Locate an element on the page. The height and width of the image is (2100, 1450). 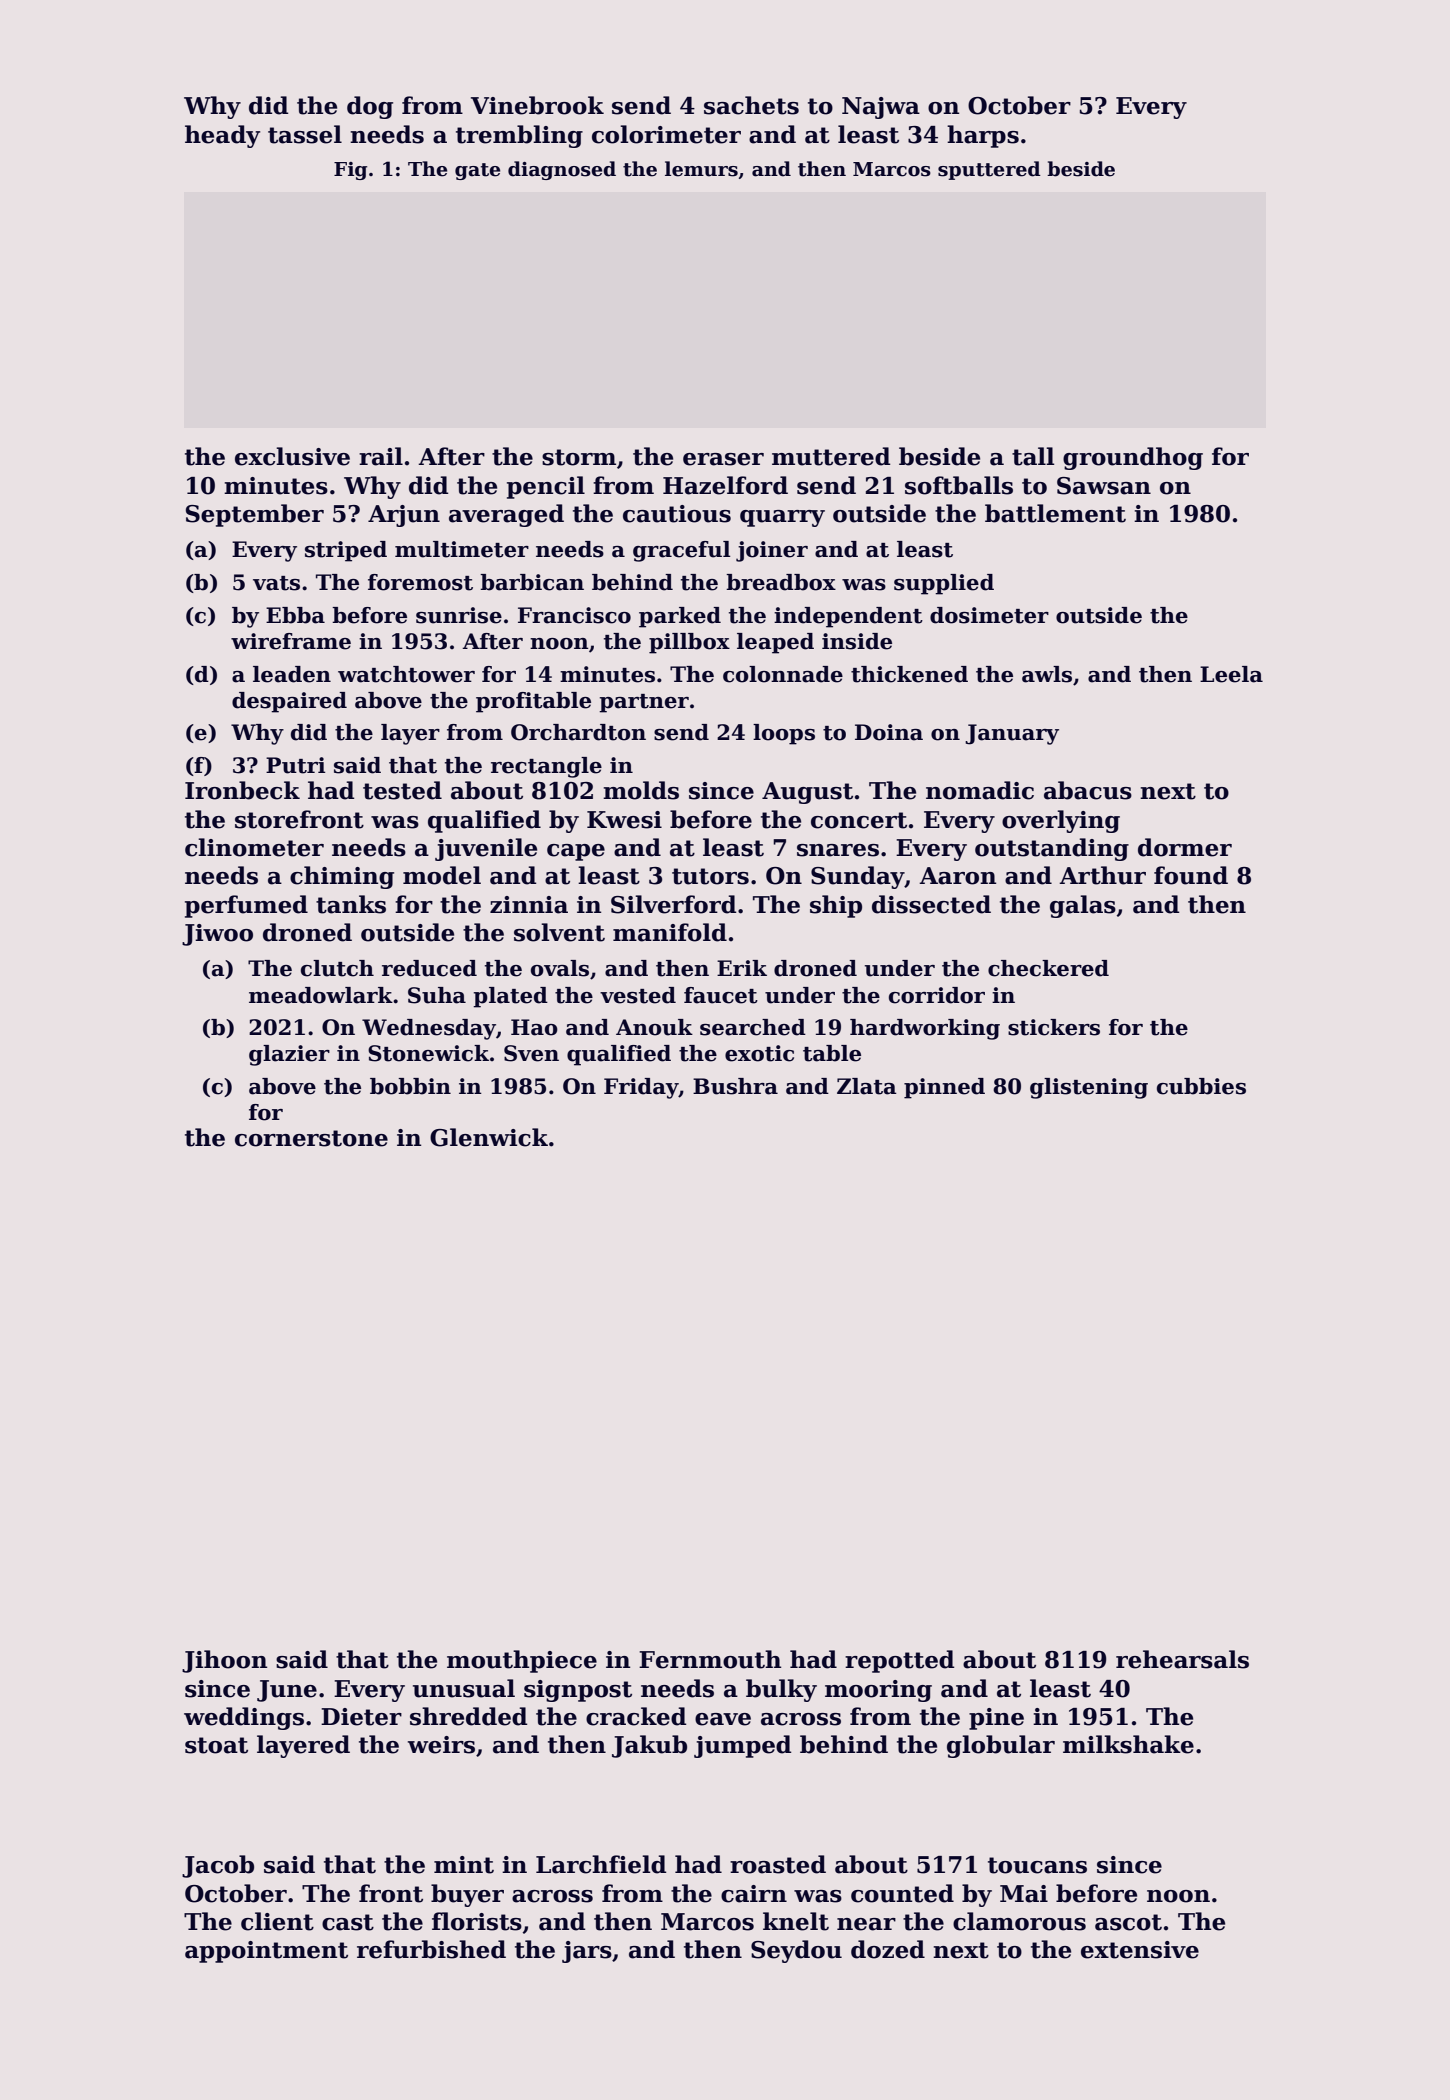
partner is located at coordinates (644, 703).
